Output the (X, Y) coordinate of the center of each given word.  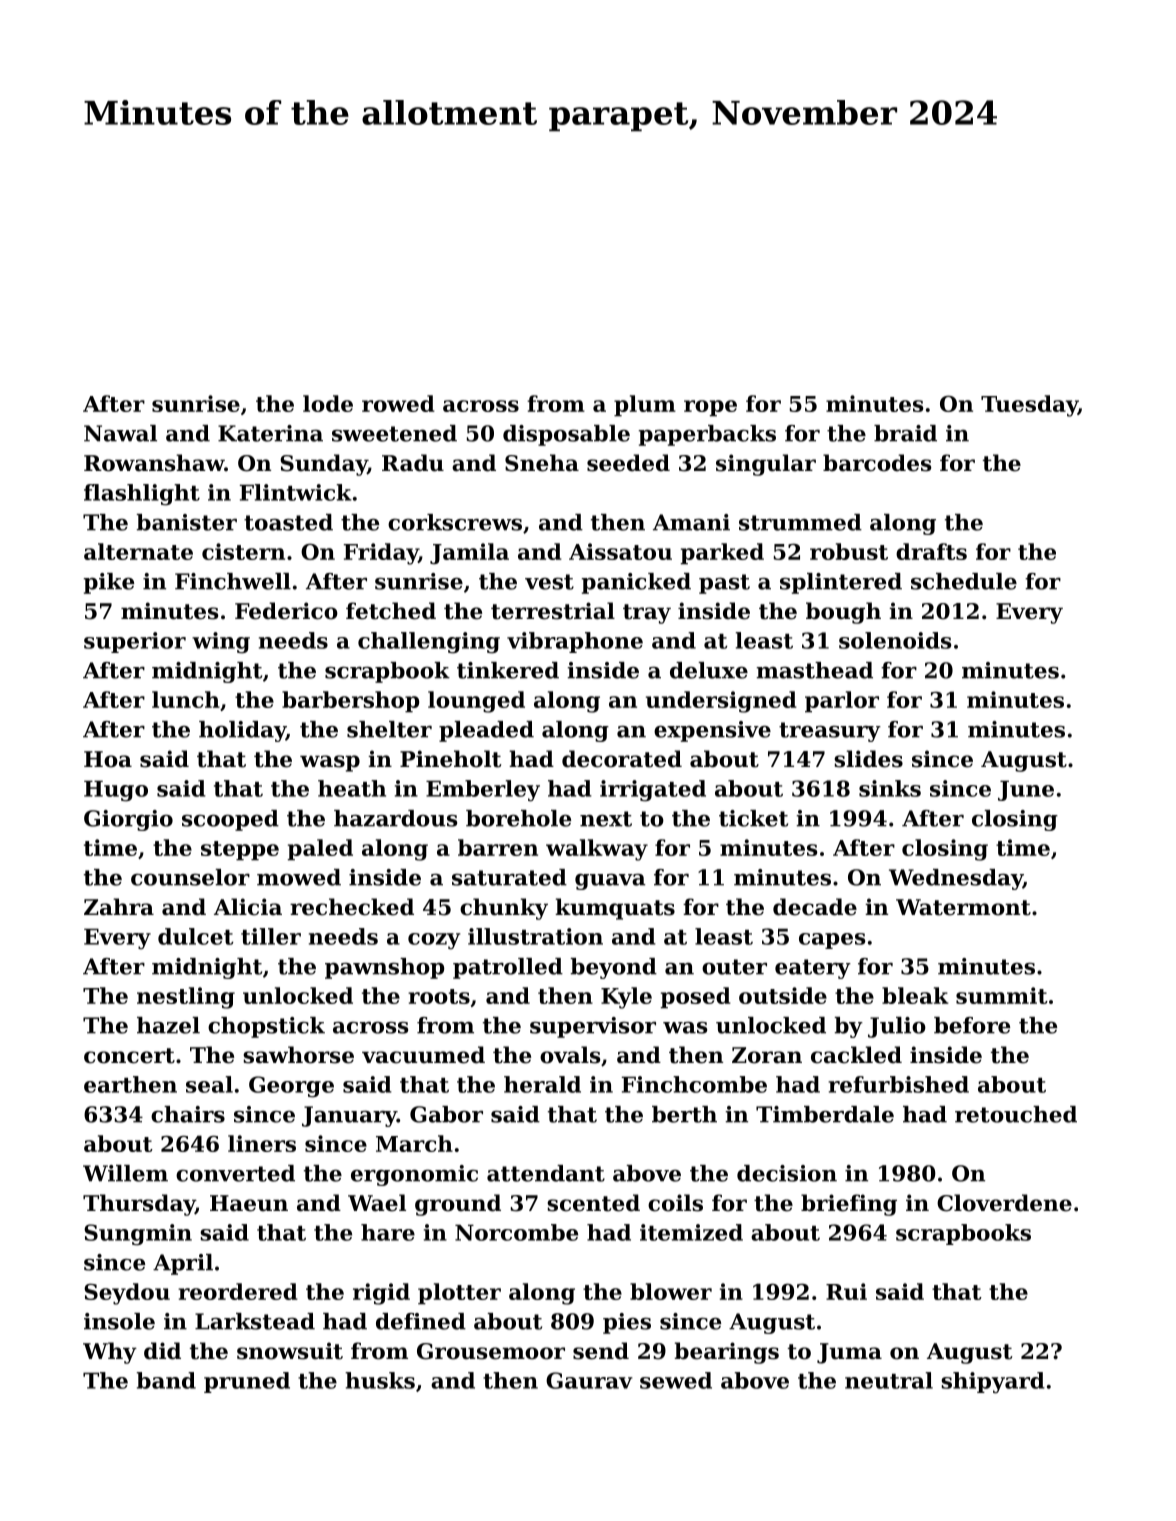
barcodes (877, 463)
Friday (381, 554)
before (972, 1025)
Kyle (626, 998)
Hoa (108, 759)
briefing (849, 1205)
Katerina (270, 433)
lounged (476, 702)
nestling (186, 998)
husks (380, 1380)
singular (766, 465)
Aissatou (620, 551)
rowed (398, 403)
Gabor (446, 1114)
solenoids (895, 640)
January (349, 1116)
